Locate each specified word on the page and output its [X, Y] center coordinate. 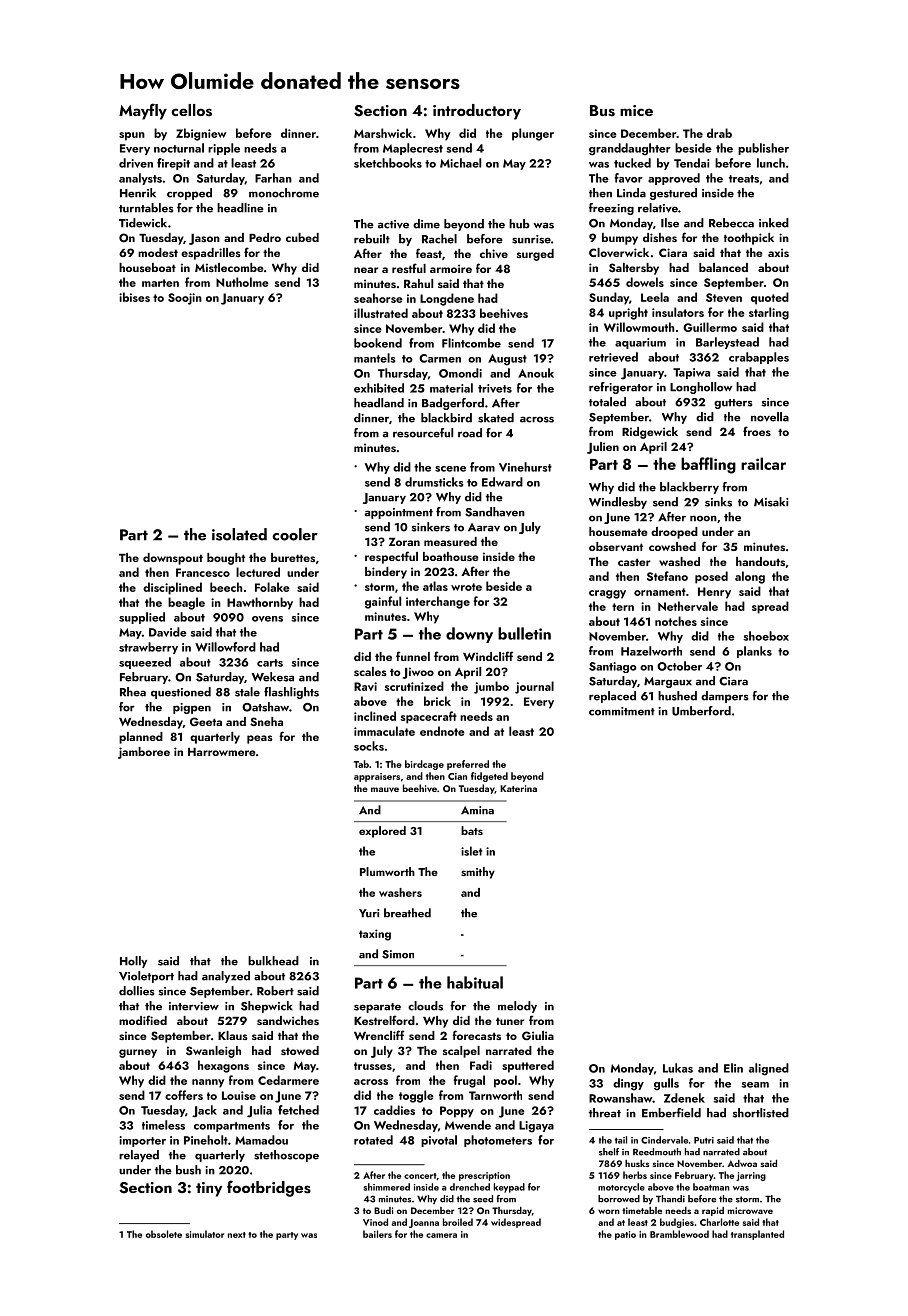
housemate [618, 531]
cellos [191, 110]
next [237, 1235]
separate [377, 1008]
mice [636, 110]
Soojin [185, 299]
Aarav [484, 527]
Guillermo [710, 327]
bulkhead [273, 961]
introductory [477, 112]
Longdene [447, 299]
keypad [509, 1188]
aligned [769, 1069]
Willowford [225, 647]
